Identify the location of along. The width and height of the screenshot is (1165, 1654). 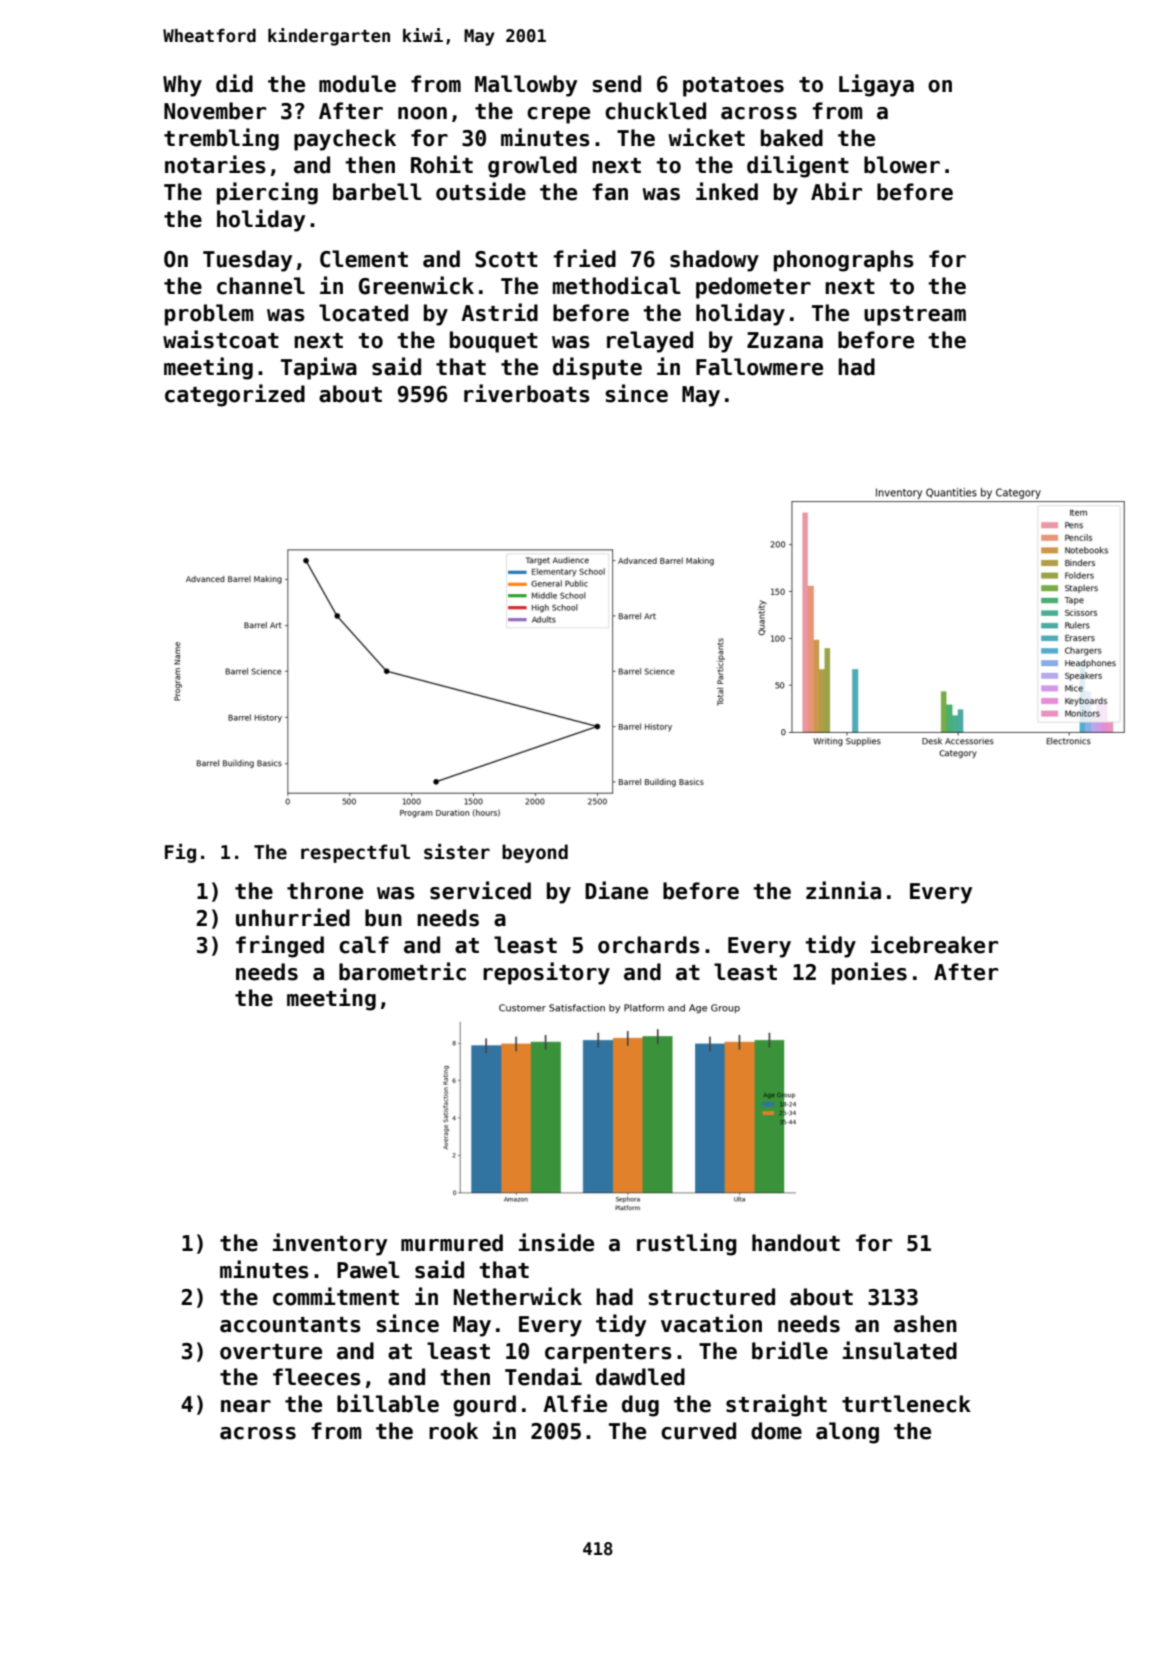
(847, 1433).
